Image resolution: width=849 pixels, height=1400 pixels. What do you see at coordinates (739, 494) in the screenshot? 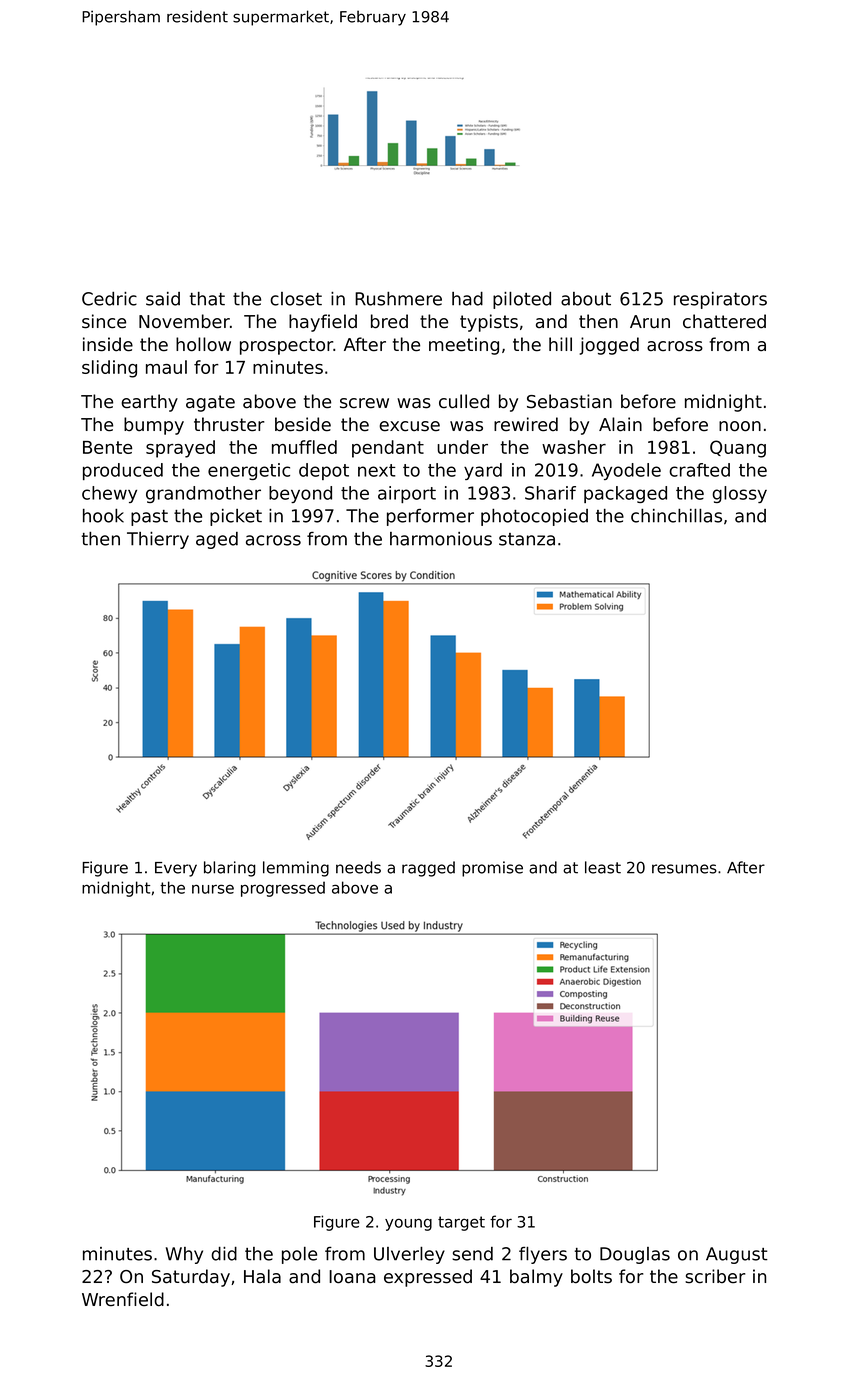
I see `glossy` at bounding box center [739, 494].
